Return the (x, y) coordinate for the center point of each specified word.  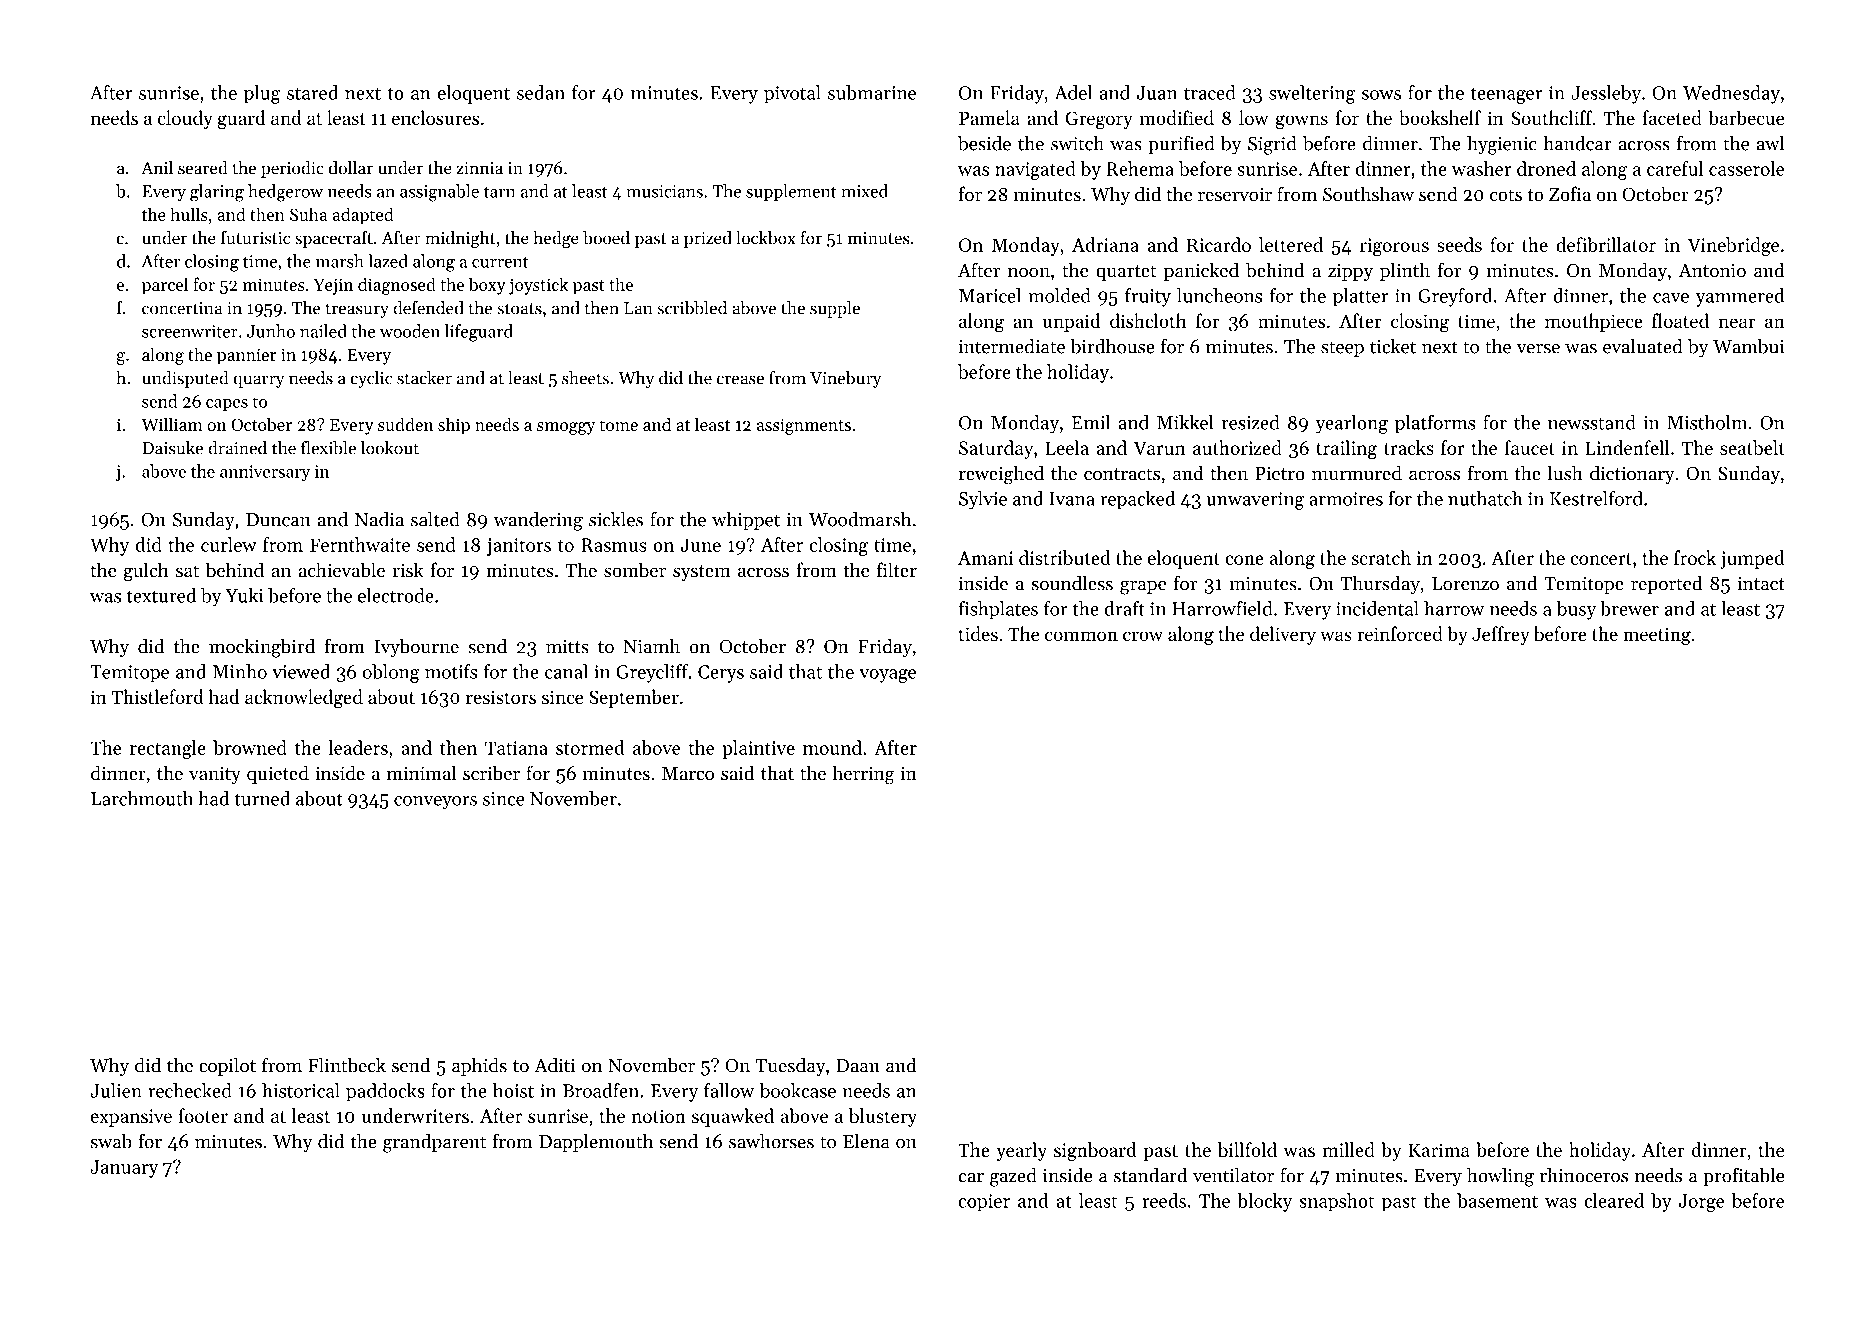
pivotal (792, 94)
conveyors (435, 803)
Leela (1067, 447)
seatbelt (1752, 447)
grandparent (434, 1143)
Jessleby (1606, 94)
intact (1761, 584)
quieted (278, 774)
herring (864, 775)
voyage (887, 676)
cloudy (185, 119)
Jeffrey (1501, 635)
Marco (688, 774)
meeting (1657, 636)
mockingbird (262, 648)
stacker (424, 378)
